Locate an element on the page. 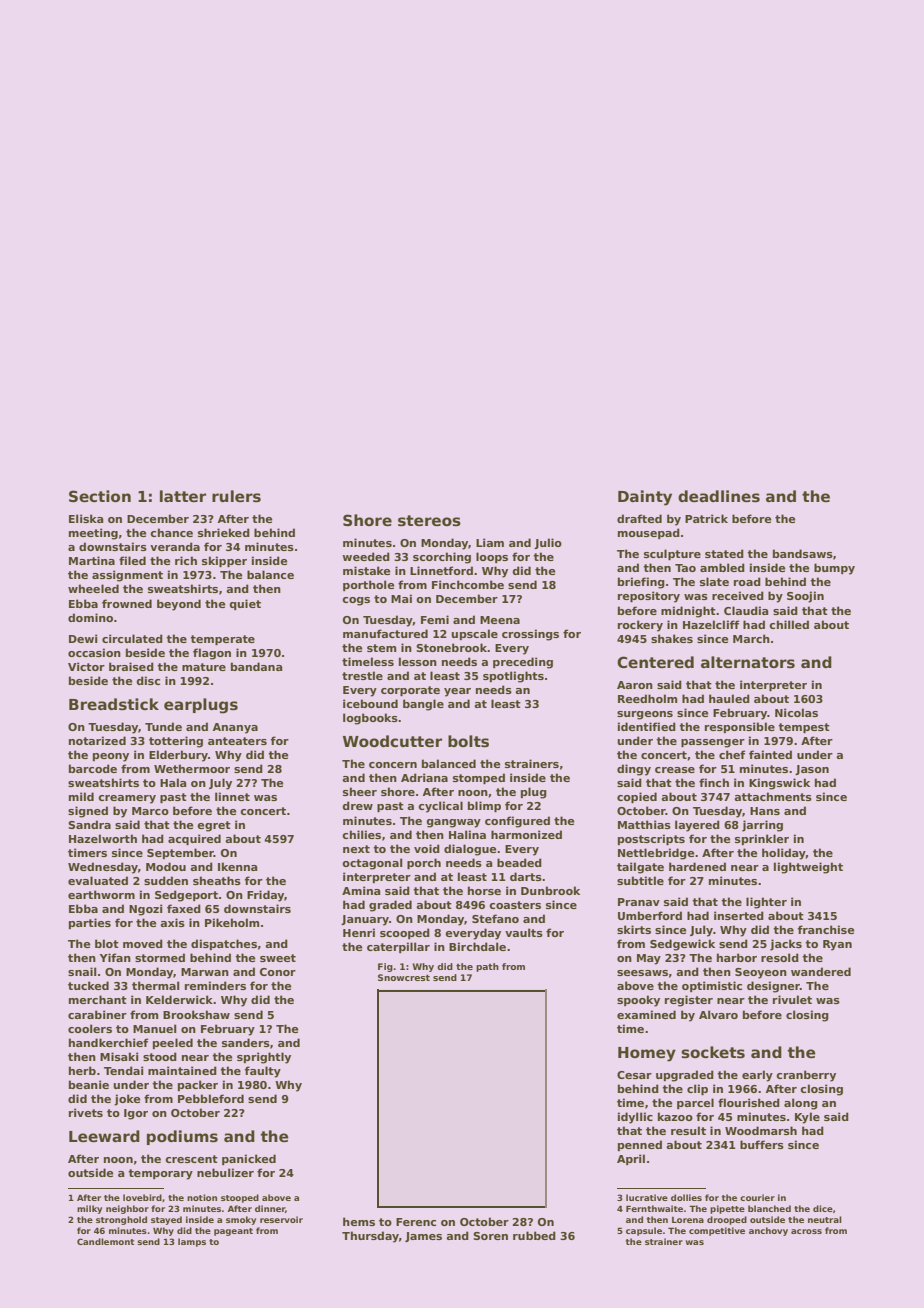 The width and height of the image is (924, 1308). manufactured is located at coordinates (385, 633).
